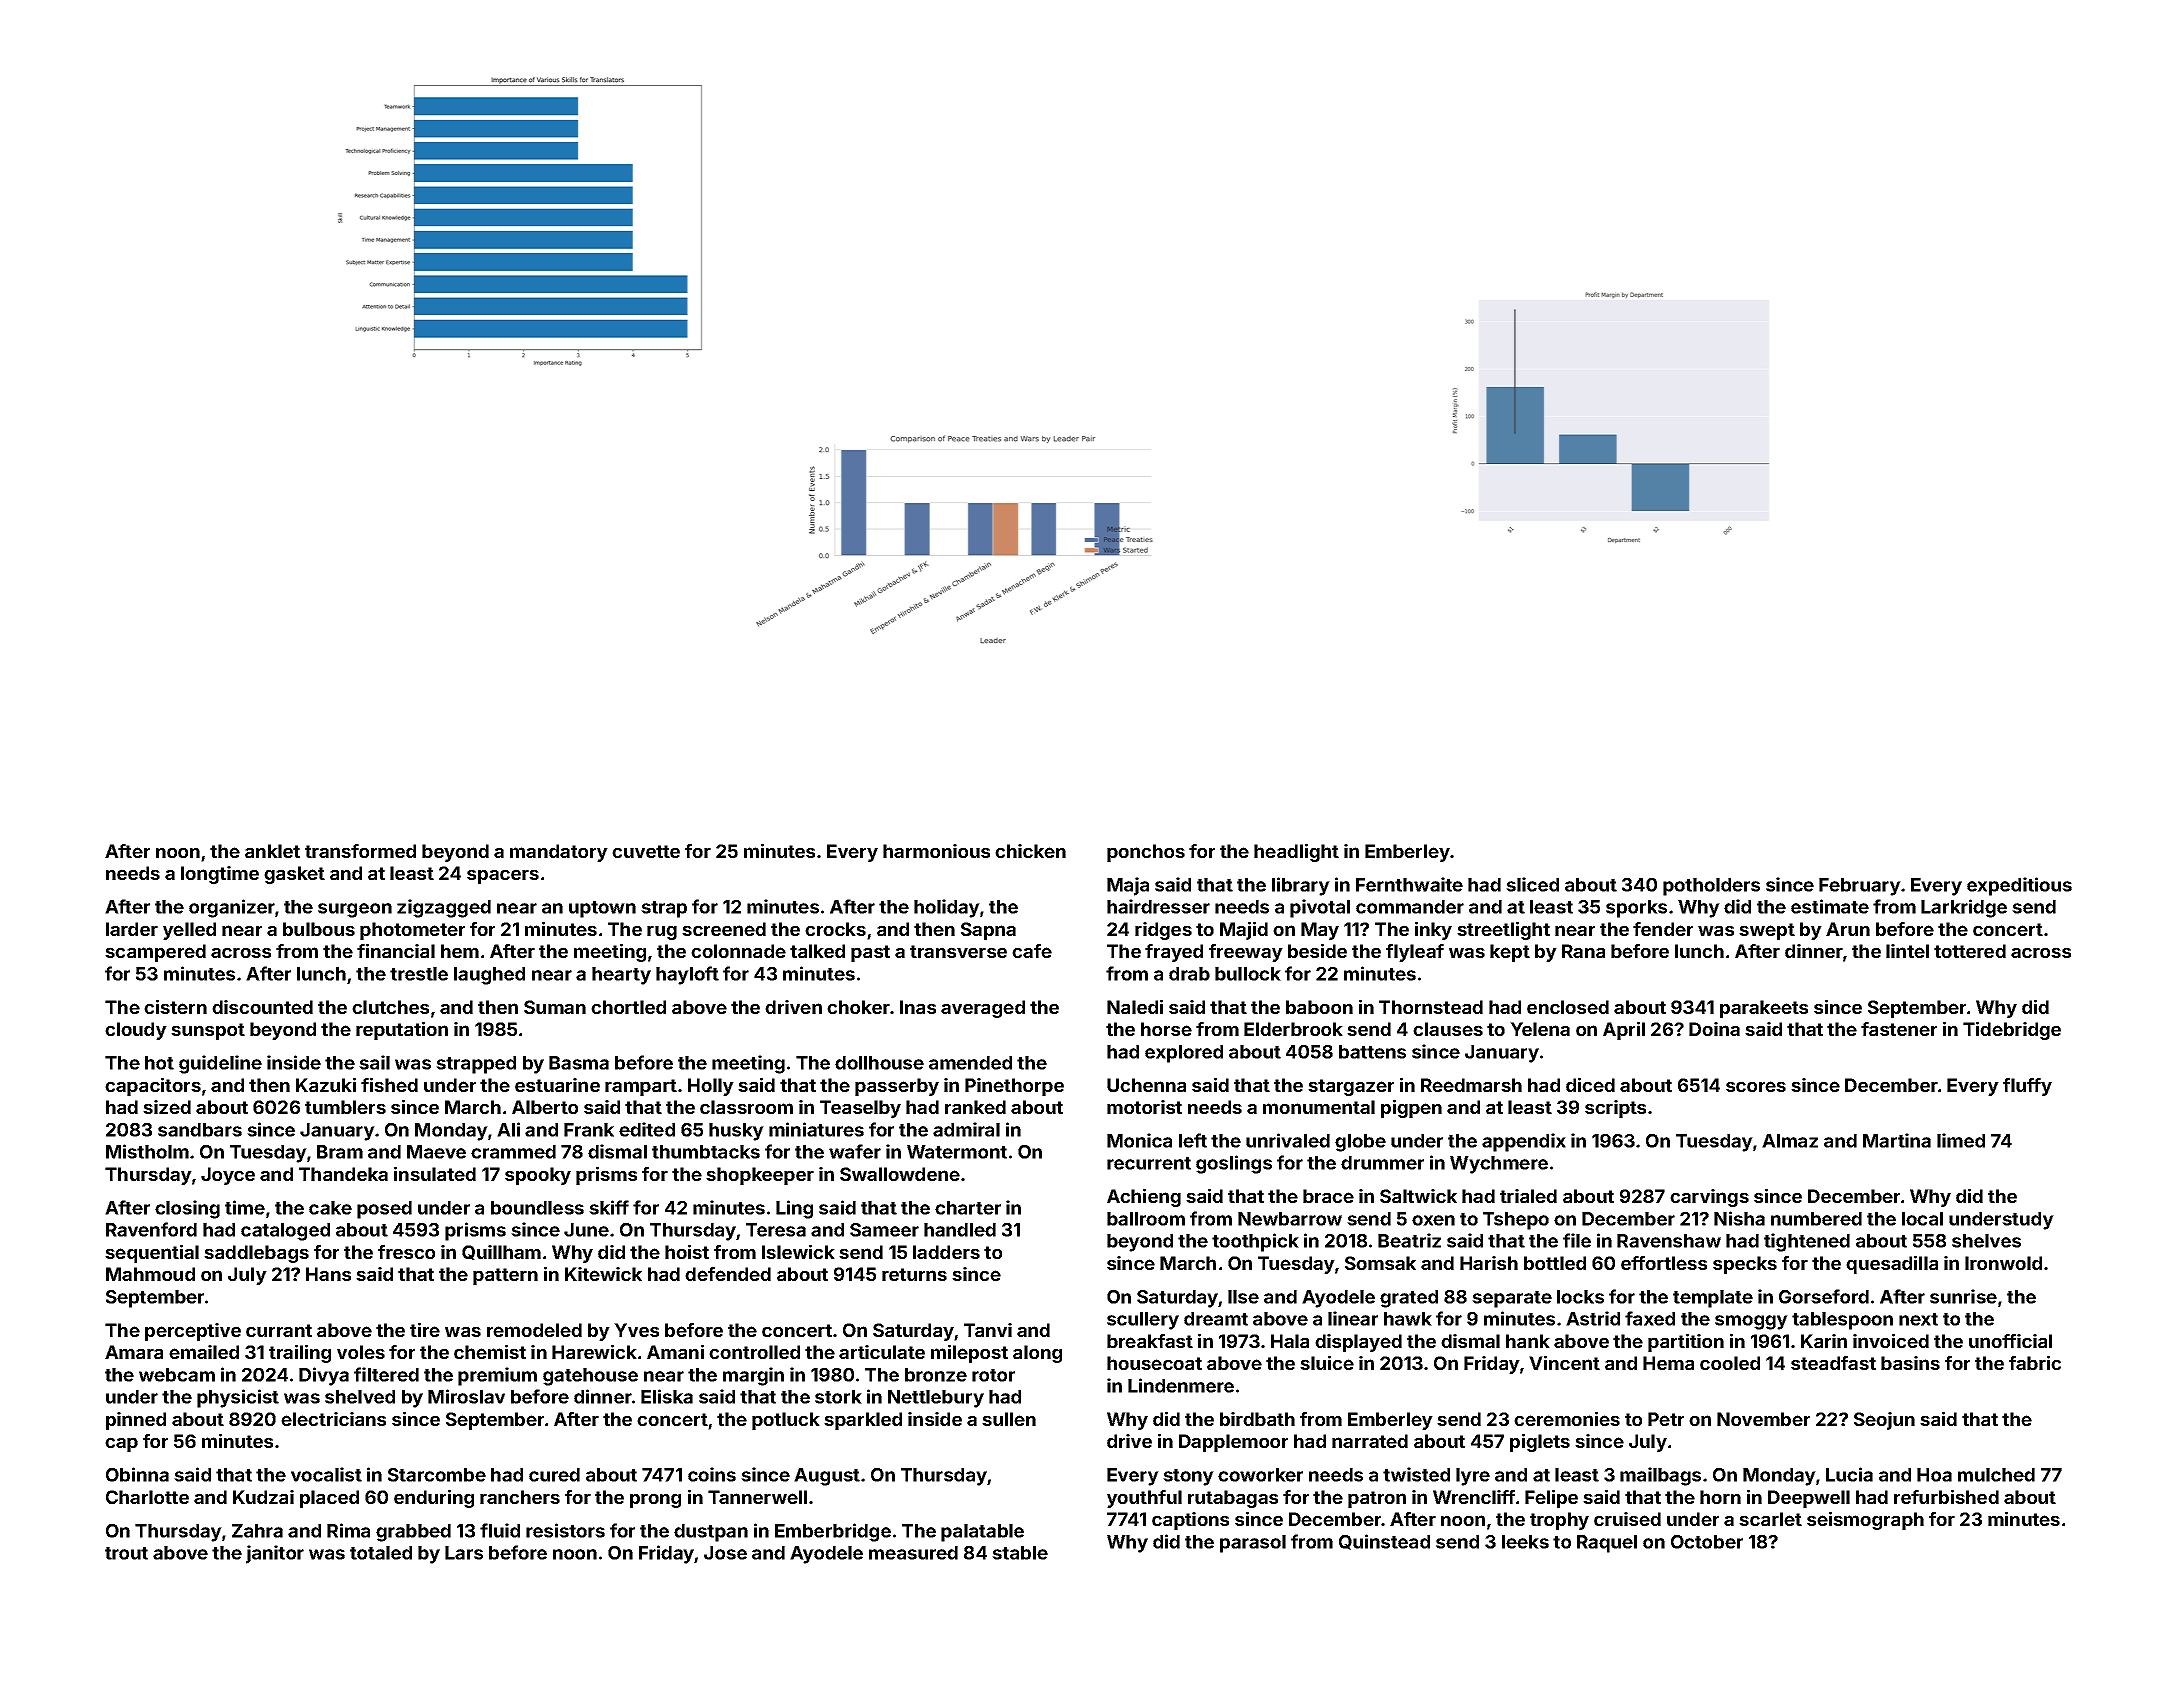 The width and height of the page is (2178, 1683). I want to click on organizer, so click(232, 908).
